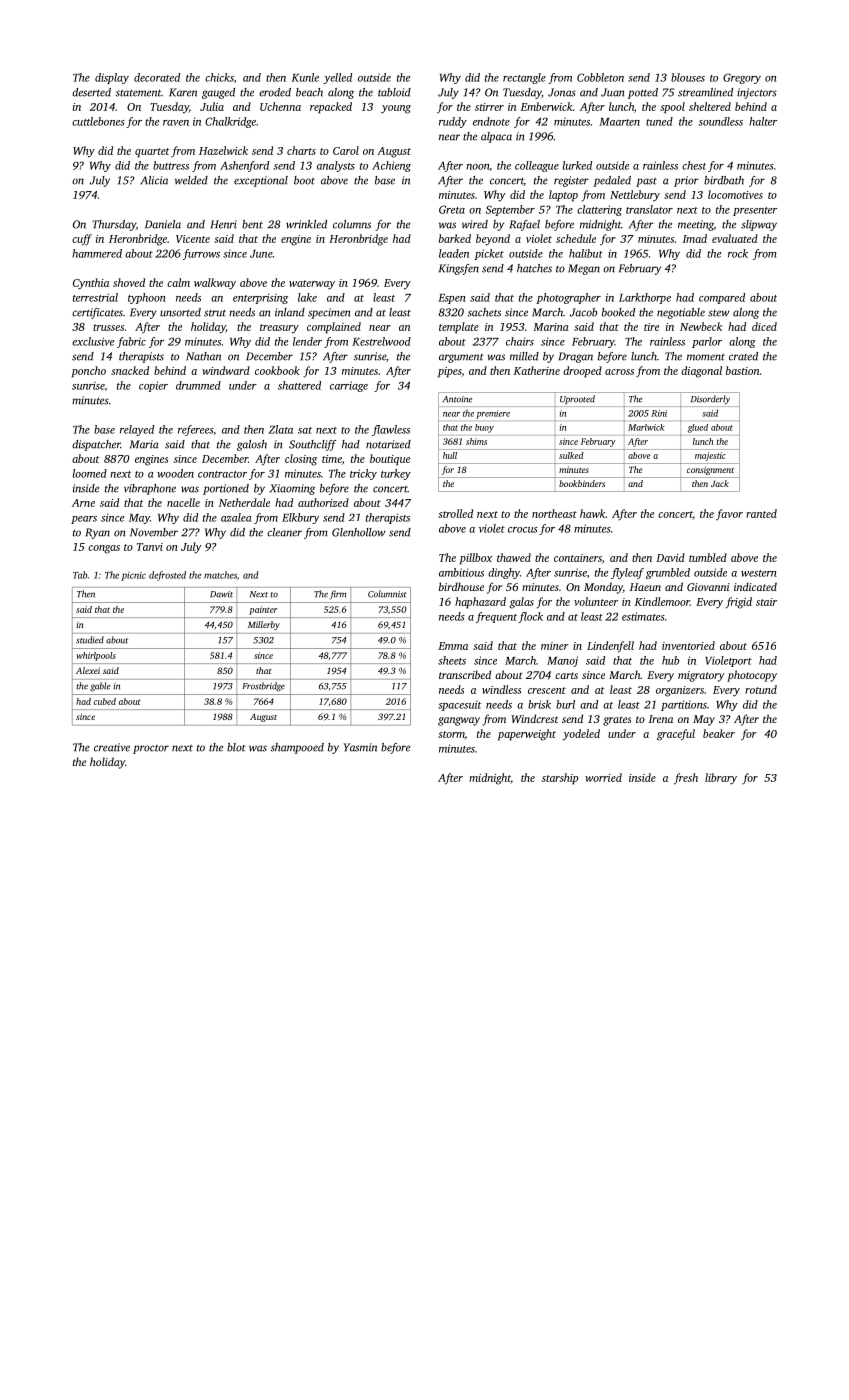 The height and width of the screenshot is (1400, 849). I want to click on hawk, so click(593, 513).
